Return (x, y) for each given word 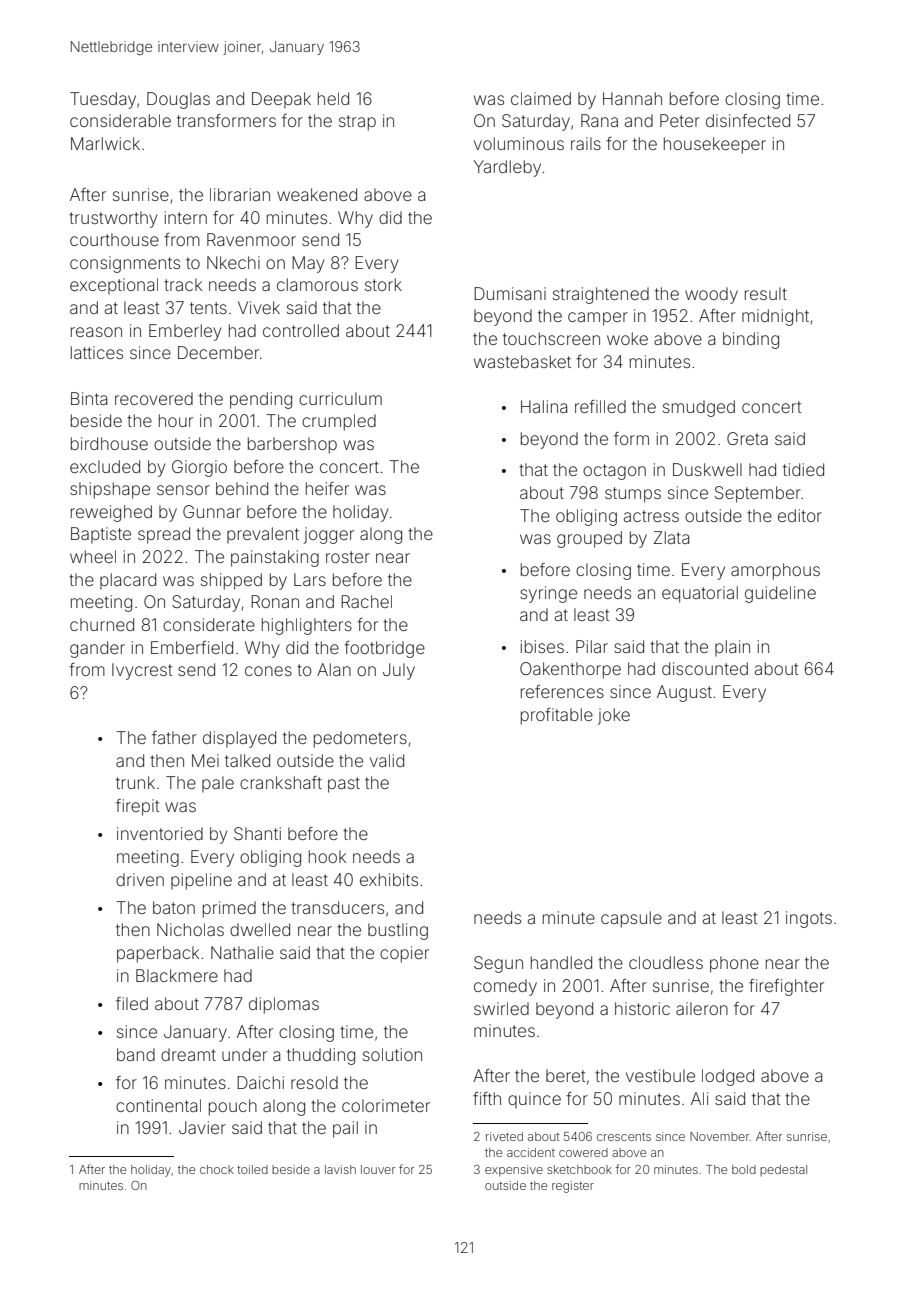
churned (102, 624)
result (766, 293)
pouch (233, 1107)
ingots (809, 919)
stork (383, 284)
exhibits (389, 879)
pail (345, 1129)
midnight (775, 317)
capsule (631, 919)
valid (387, 760)
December (218, 352)
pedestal (783, 1170)
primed (229, 909)
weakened (317, 194)
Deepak (281, 100)
